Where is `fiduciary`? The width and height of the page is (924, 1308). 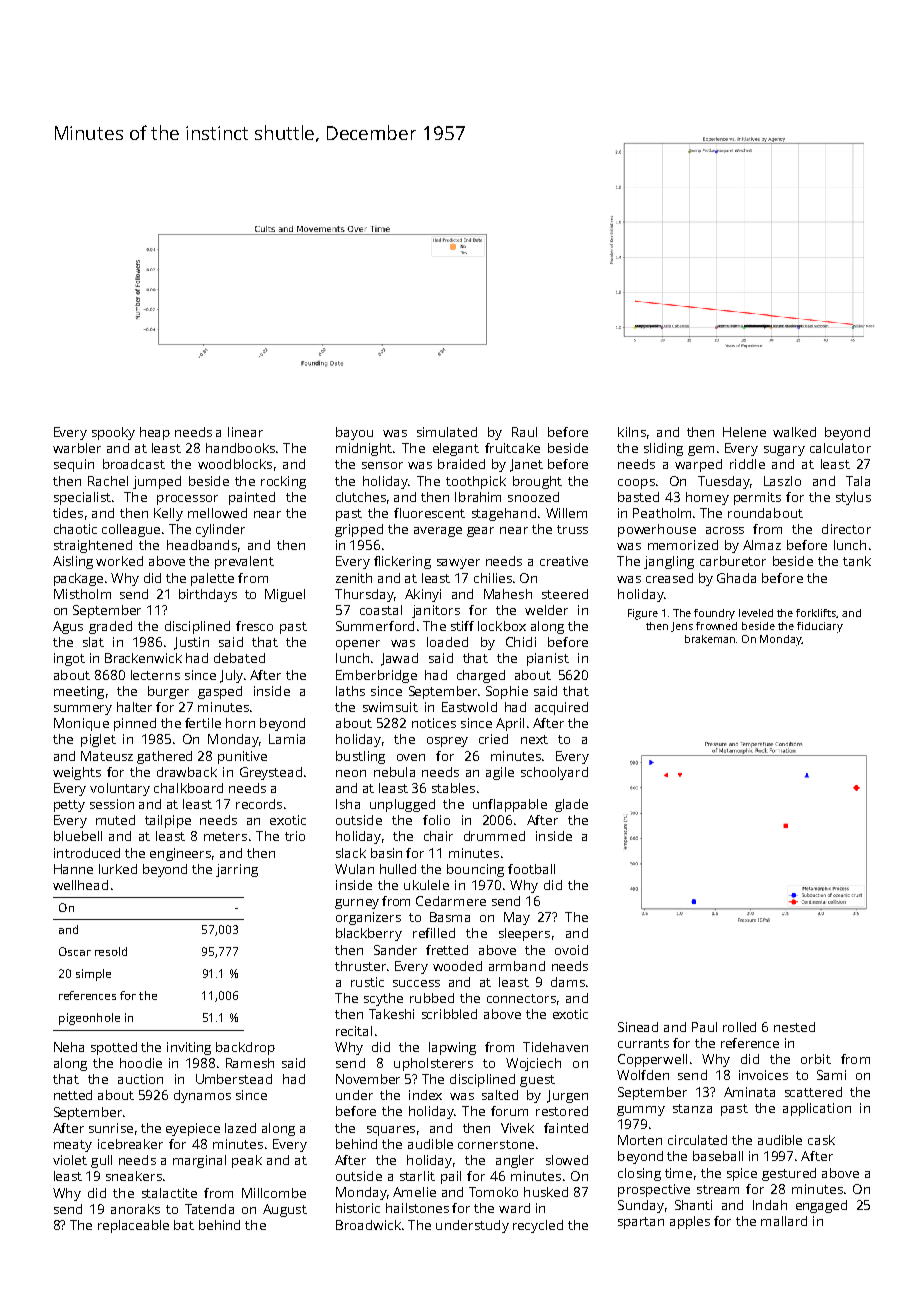
fiduciary is located at coordinates (820, 627).
